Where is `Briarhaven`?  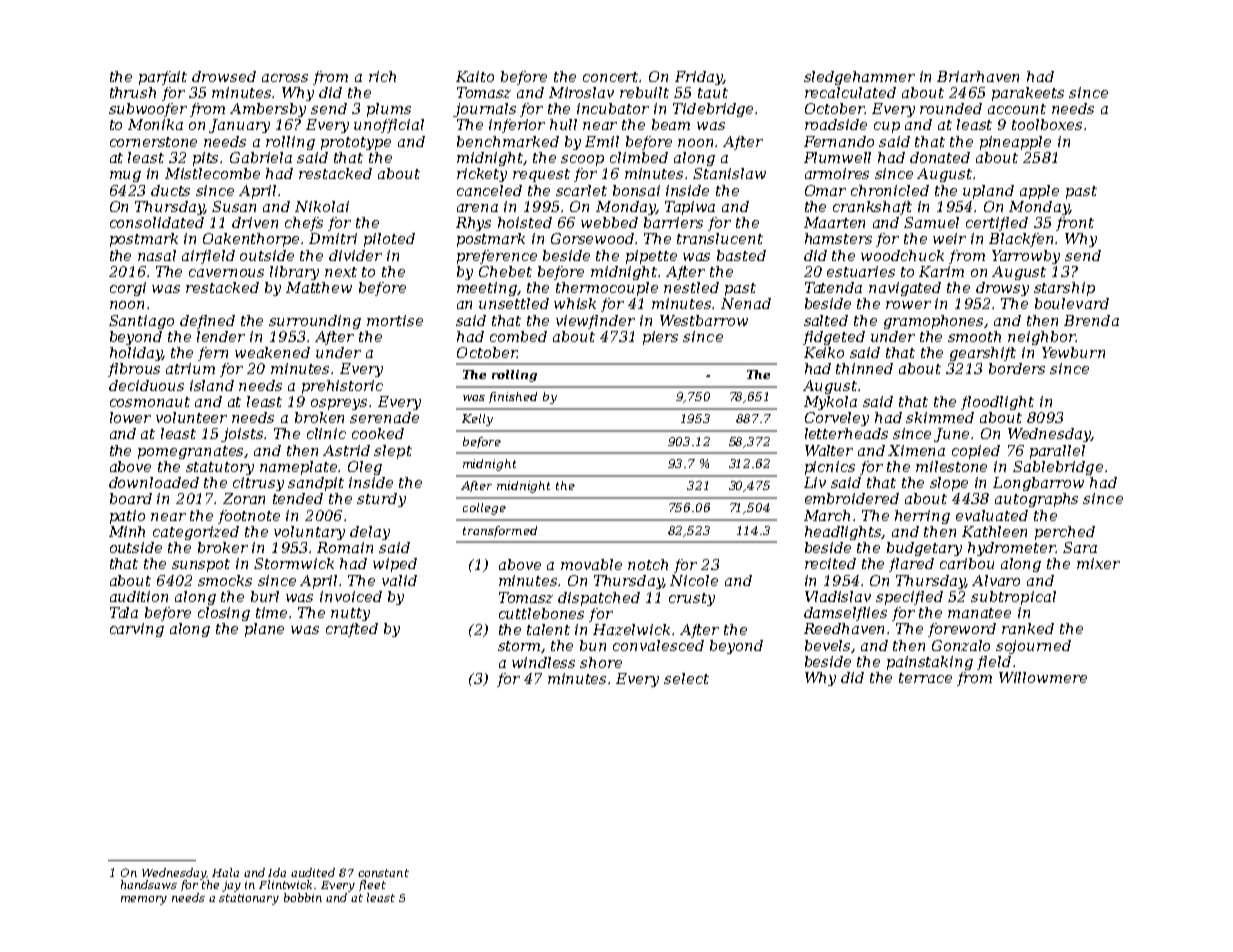
Briarhaven is located at coordinates (978, 76).
